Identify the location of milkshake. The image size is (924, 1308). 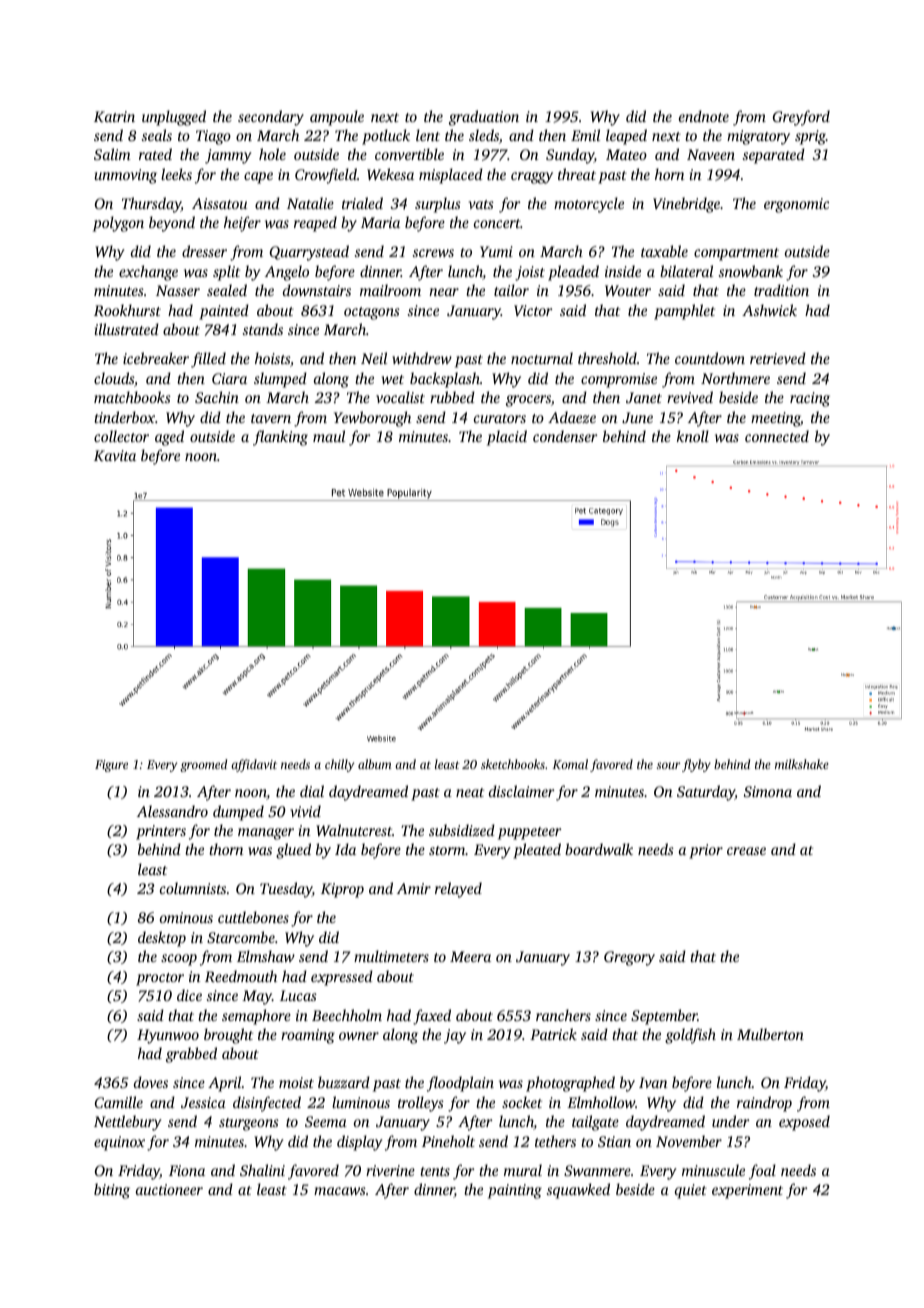
(802, 764).
